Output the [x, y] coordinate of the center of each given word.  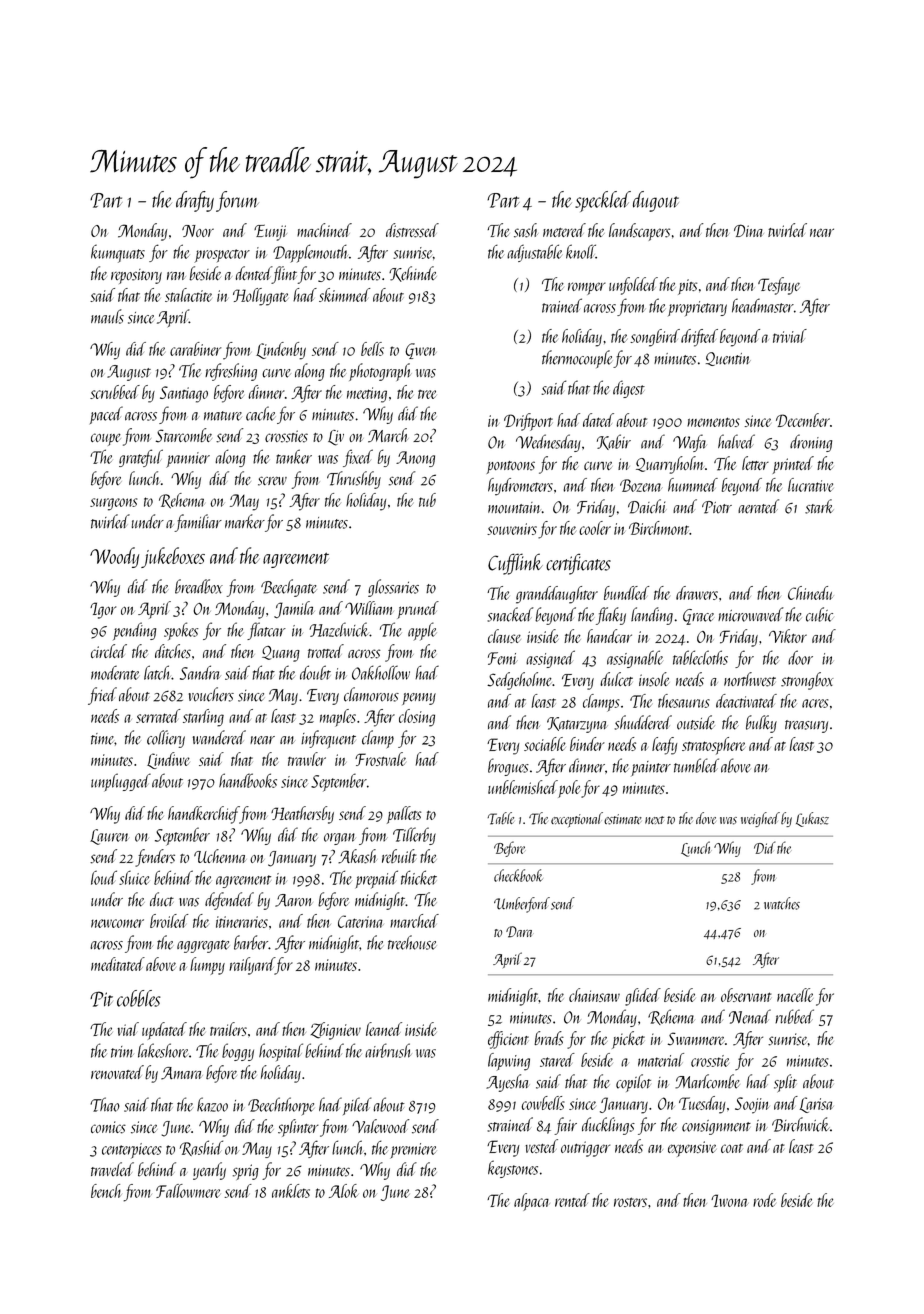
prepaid [376, 879]
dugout [656, 201]
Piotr [717, 507]
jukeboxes [173, 557]
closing [417, 718]
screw [272, 481]
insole [654, 679]
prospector [222, 256]
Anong [415, 459]
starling [203, 718]
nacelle [795, 995]
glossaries [393, 588]
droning [811, 443]
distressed [412, 230]
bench [106, 1191]
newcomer [117, 923]
